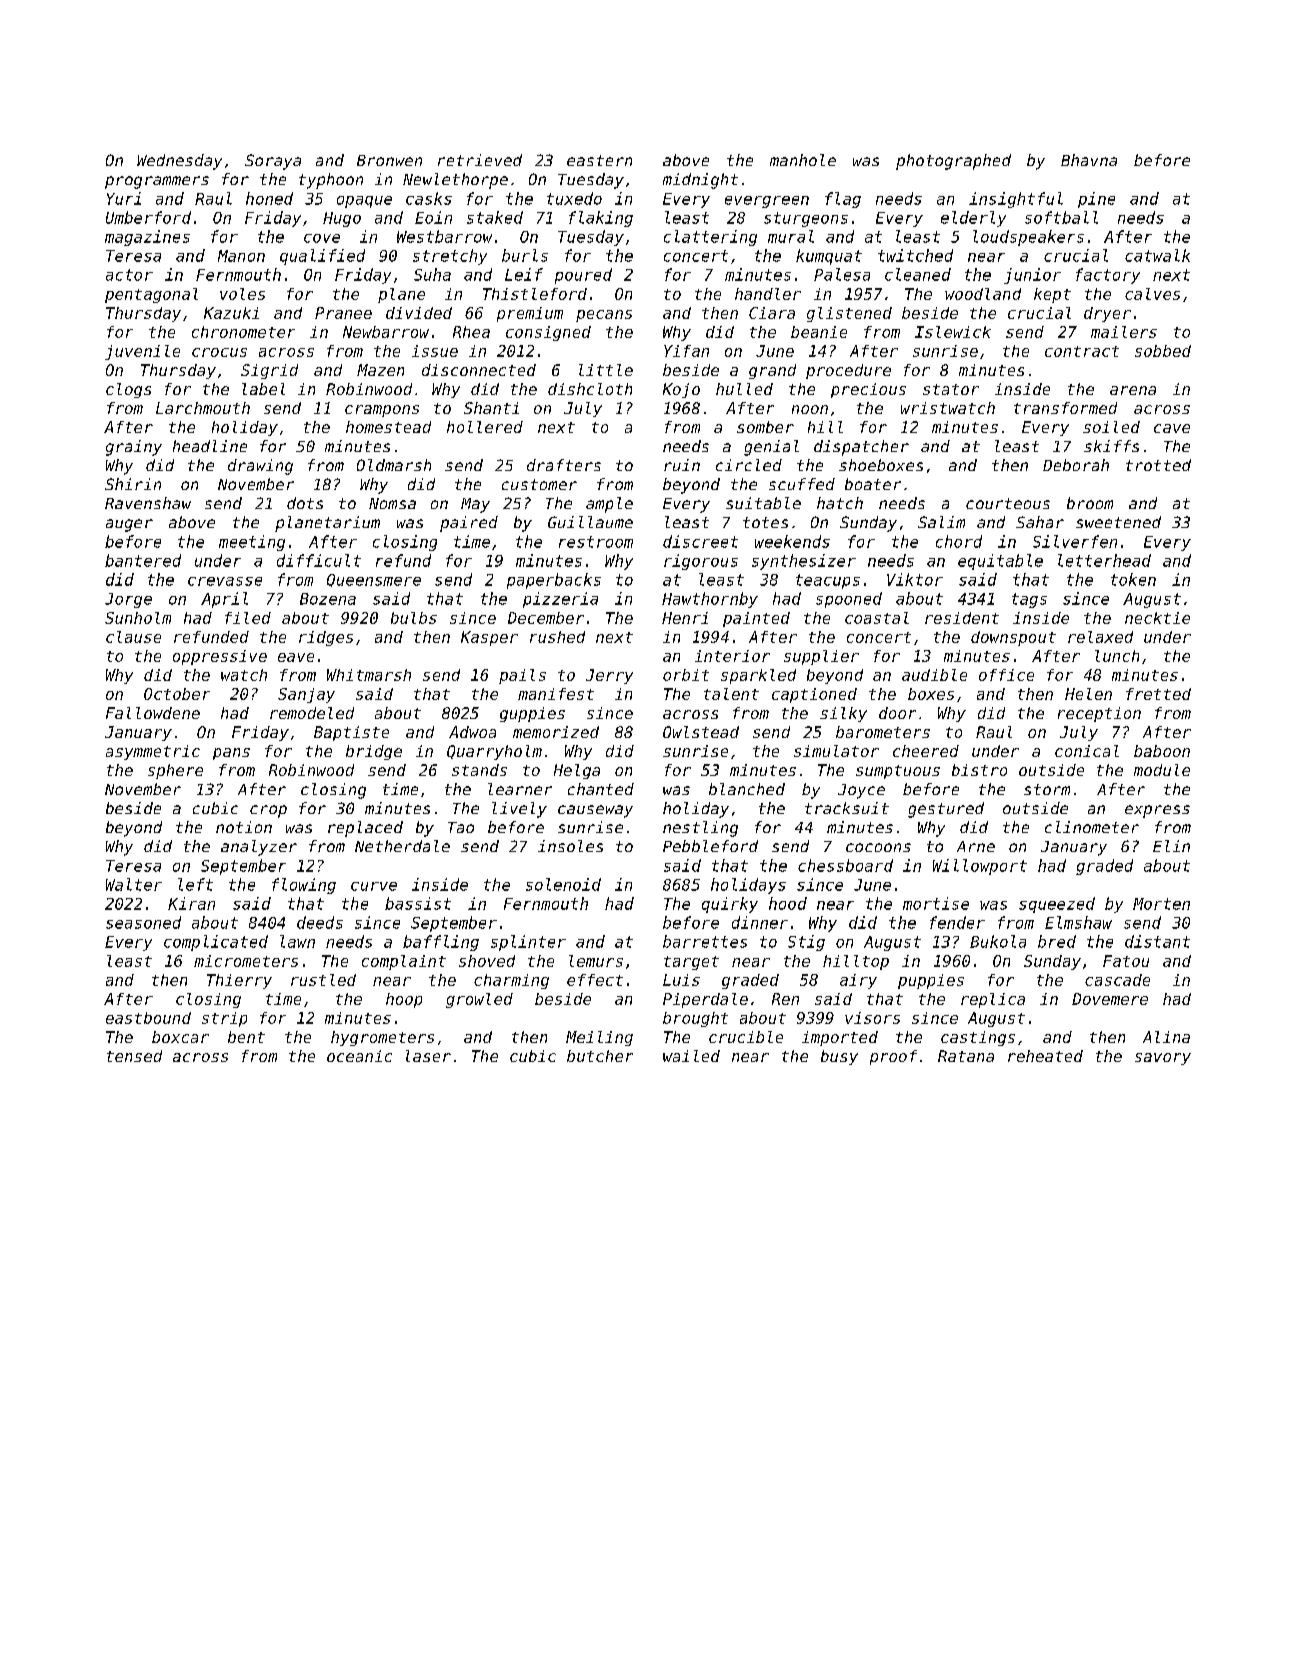  Describe the element at coordinates (179, 162) in the screenshot. I see `Wednesday` at that location.
